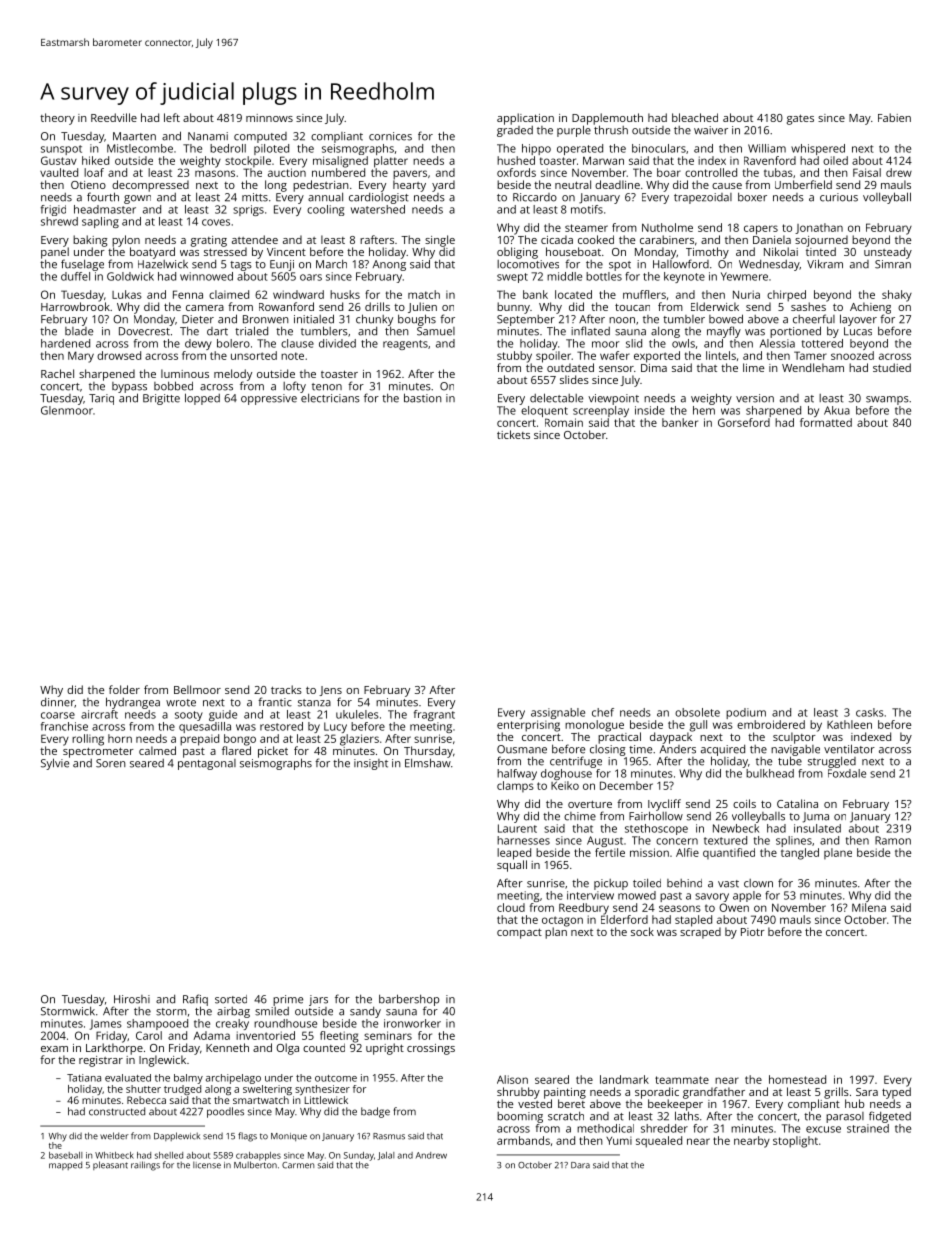 The height and width of the screenshot is (1233, 952). I want to click on left, so click(172, 117).
